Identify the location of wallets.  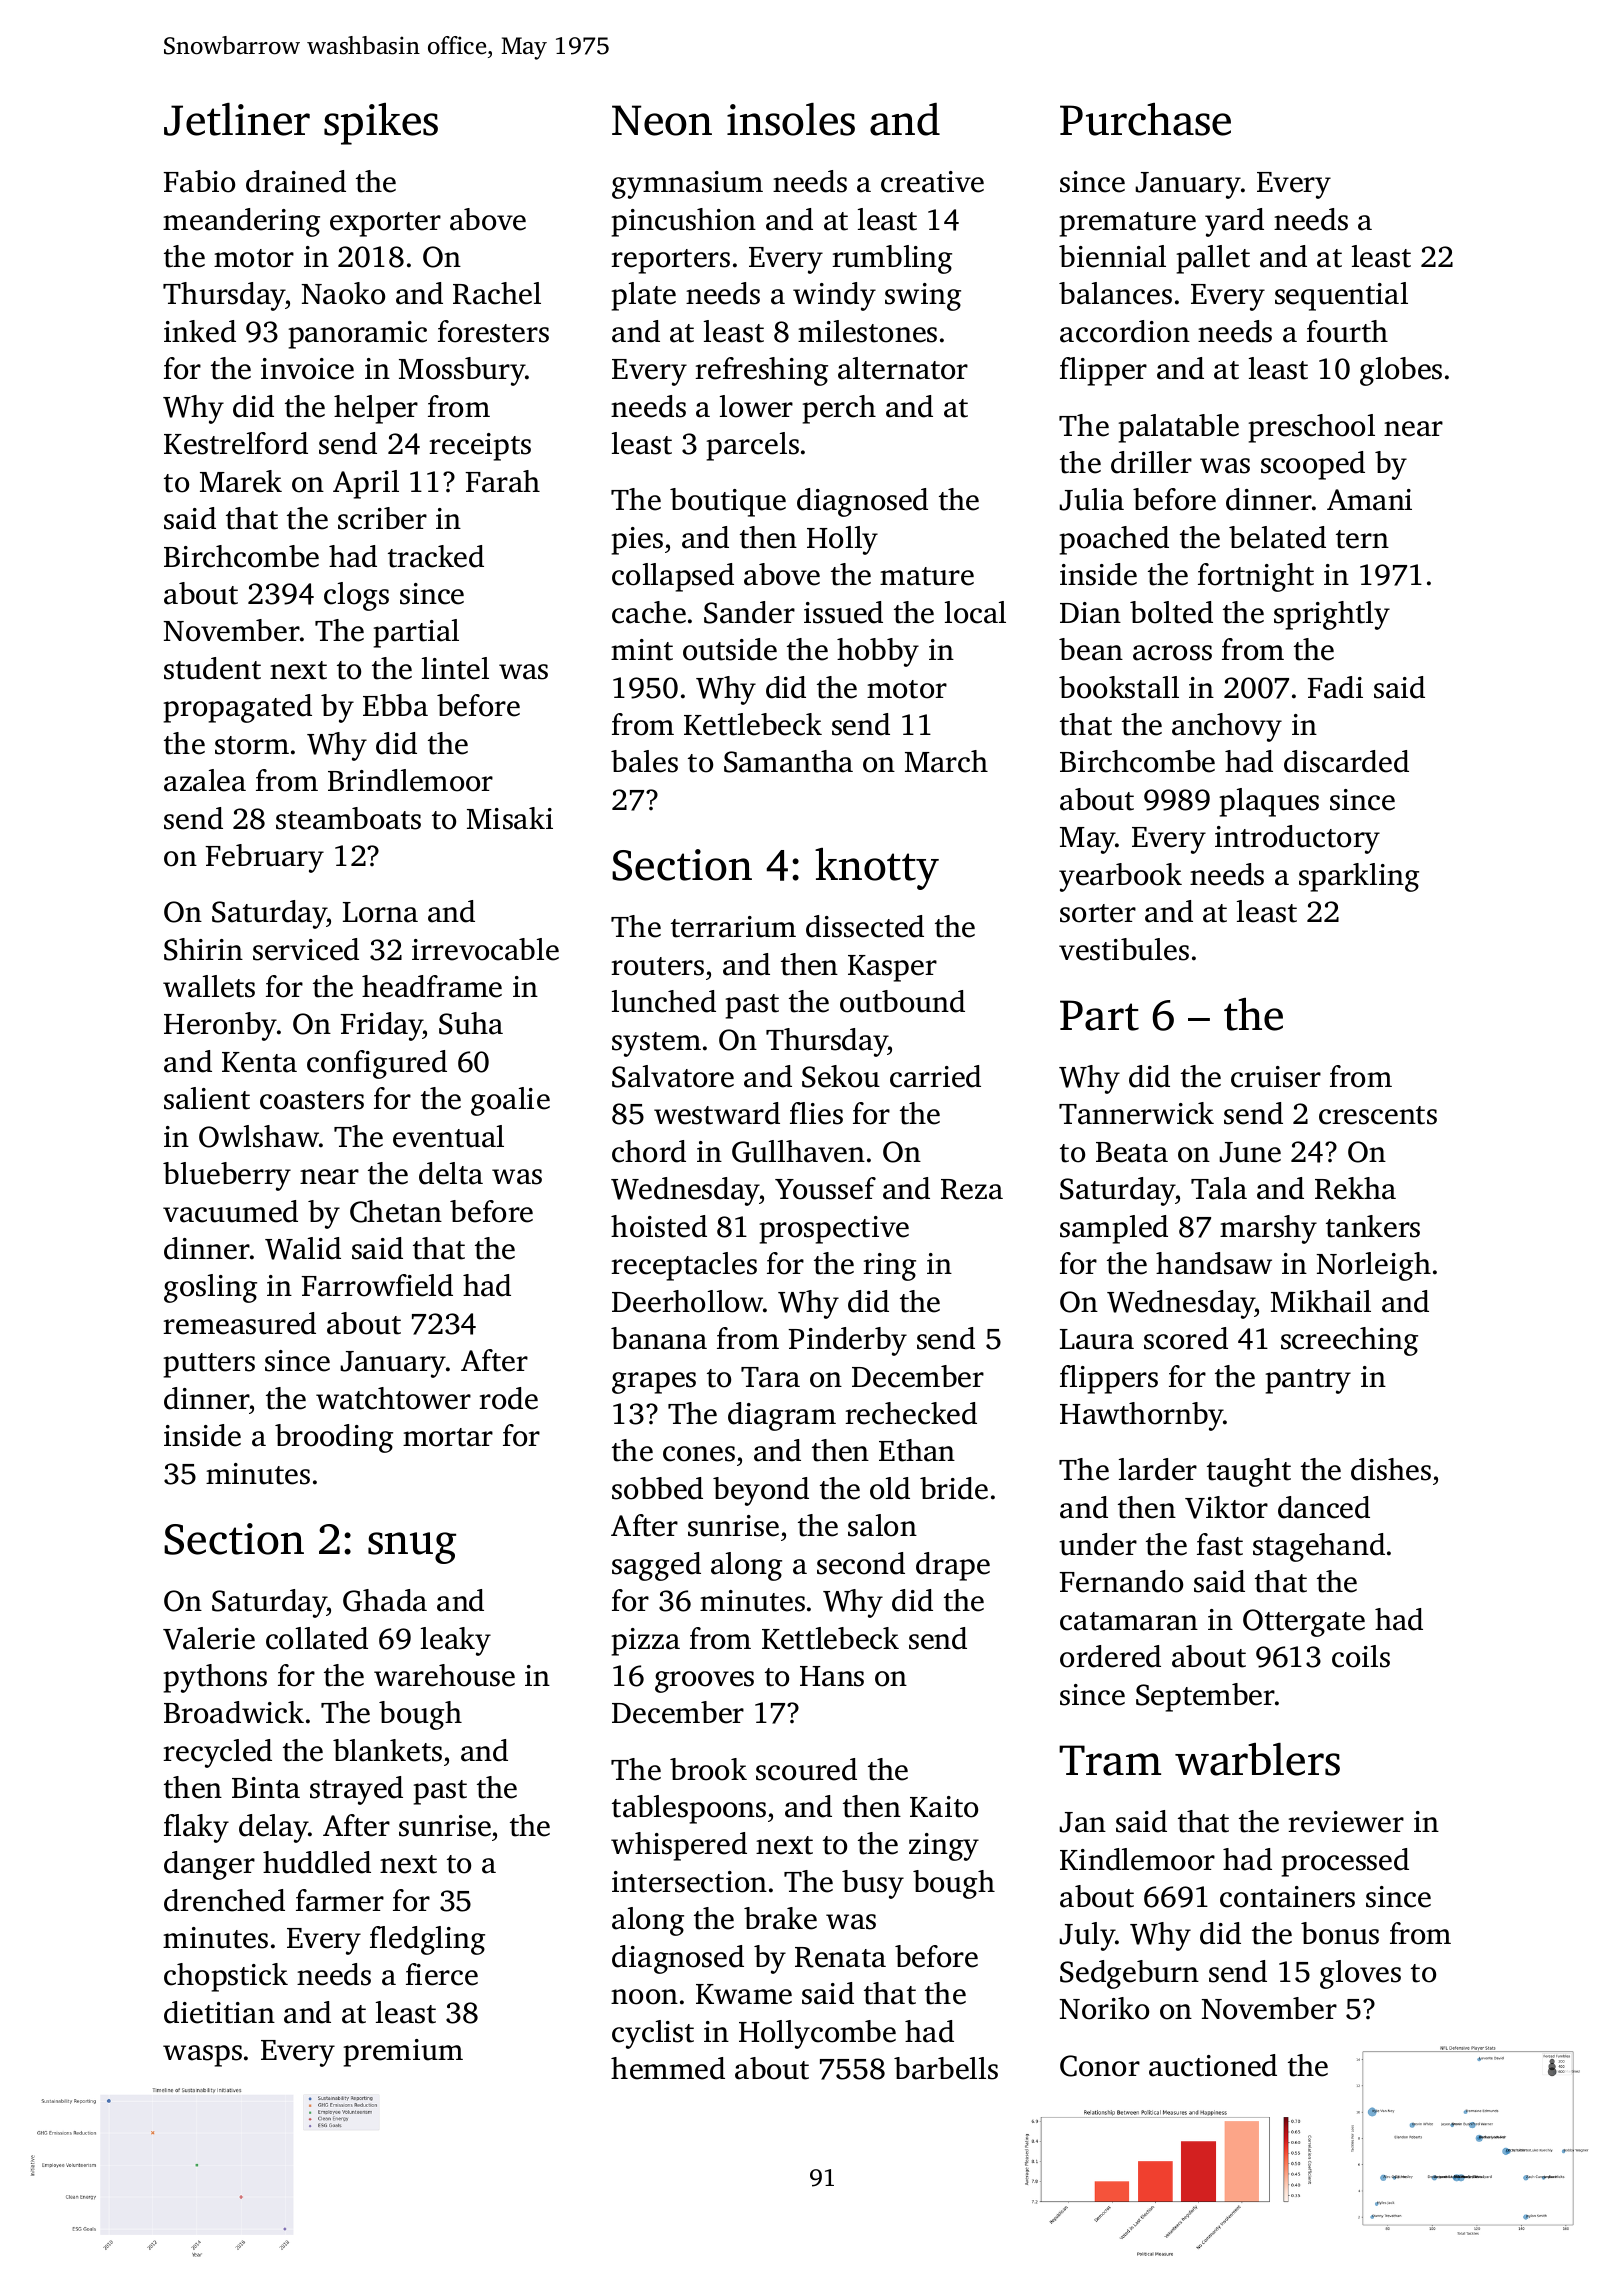
(209, 986).
